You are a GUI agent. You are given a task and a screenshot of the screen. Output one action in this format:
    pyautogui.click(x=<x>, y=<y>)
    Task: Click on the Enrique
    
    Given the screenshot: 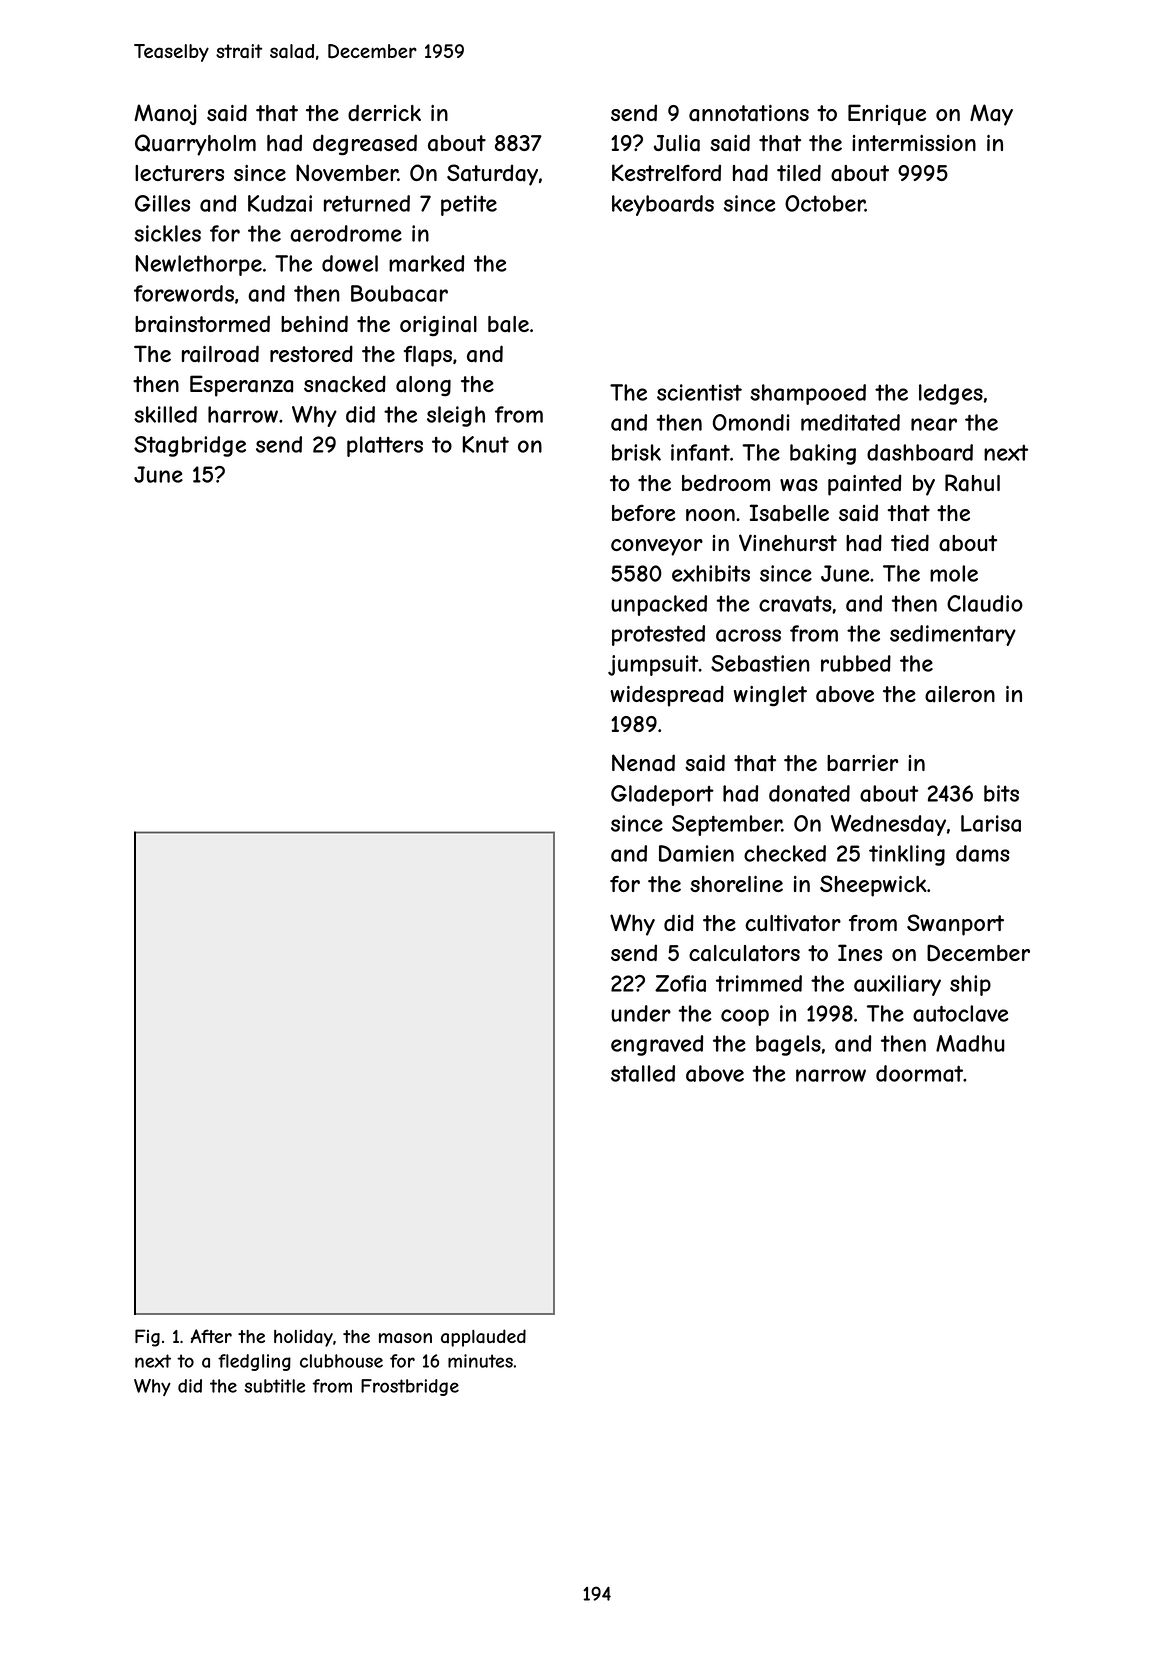 What is the action you would take?
    pyautogui.click(x=887, y=114)
